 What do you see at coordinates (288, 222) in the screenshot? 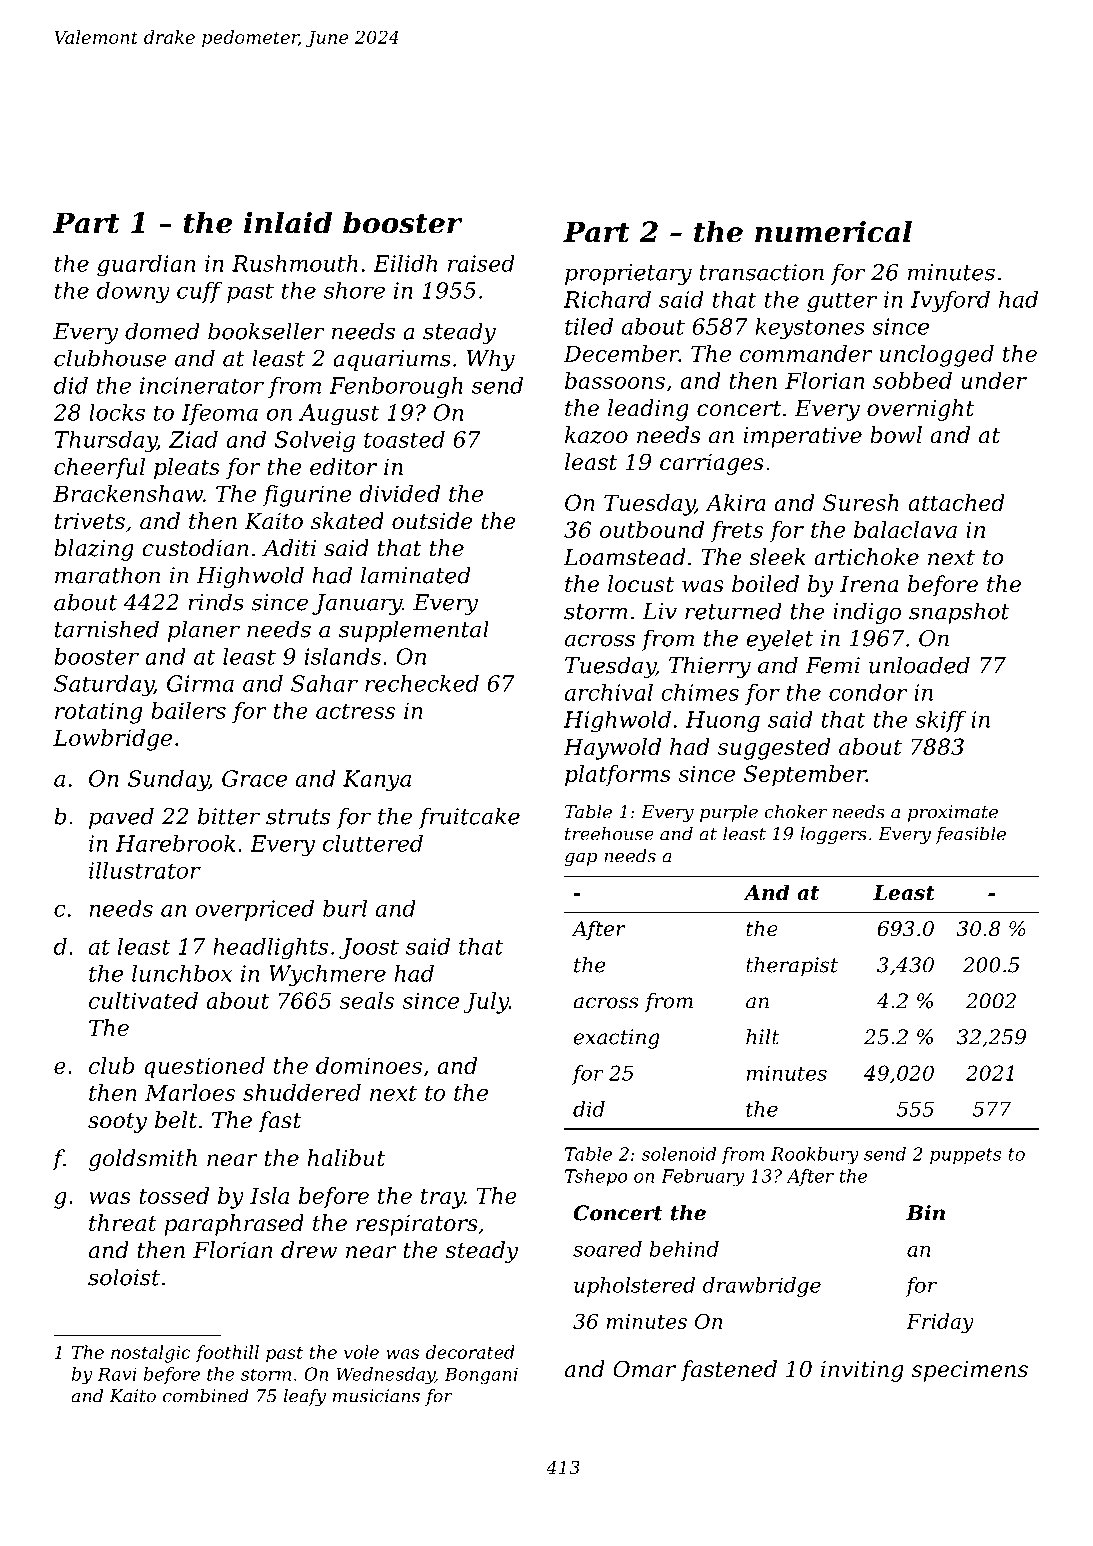
I see `inlaid` at bounding box center [288, 222].
